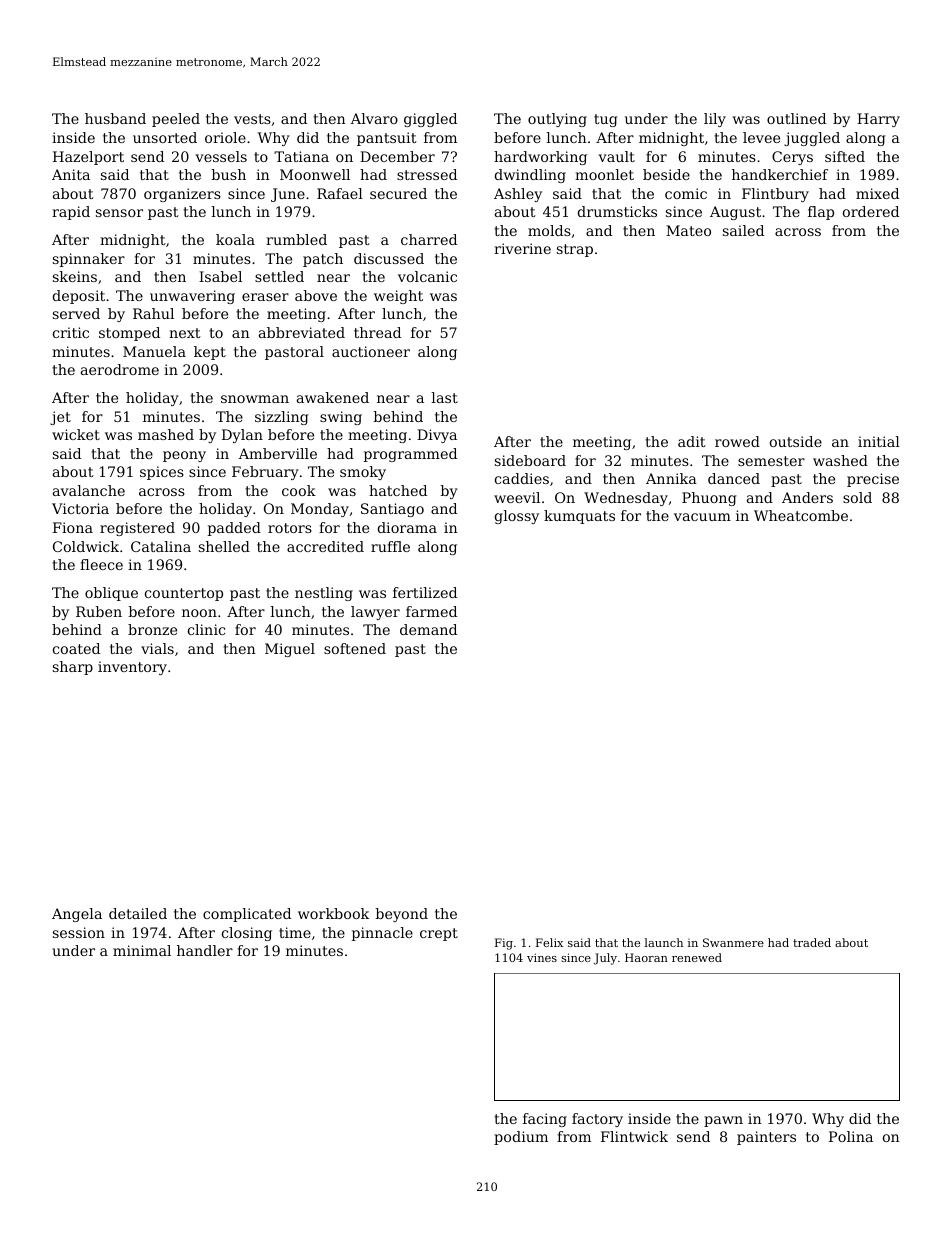 The height and width of the screenshot is (1233, 952). Describe the element at coordinates (428, 629) in the screenshot. I see `demand` at that location.
